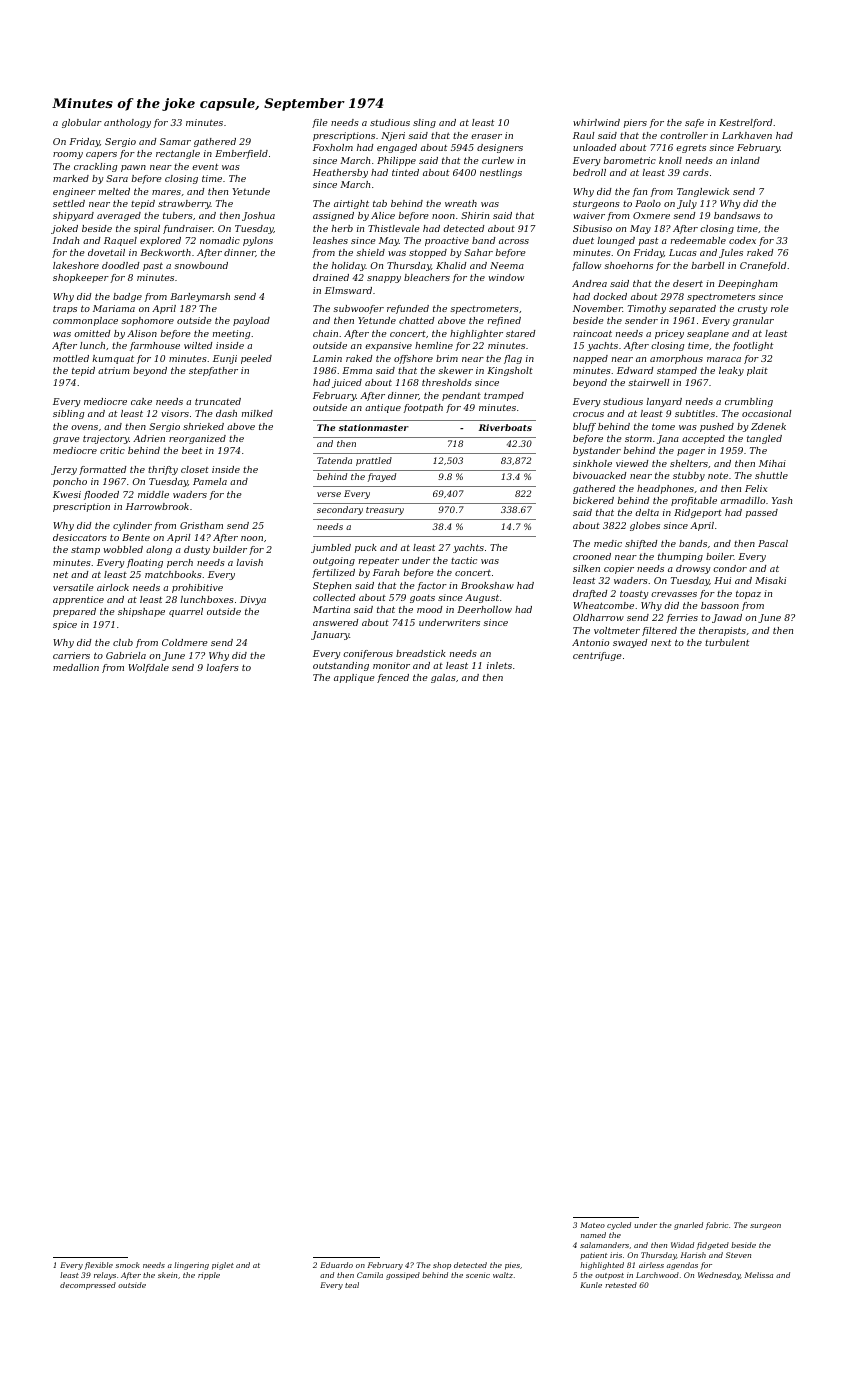 Image resolution: width=849 pixels, height=1400 pixels. Describe the element at coordinates (76, 667) in the page. I see `medallion` at that location.
